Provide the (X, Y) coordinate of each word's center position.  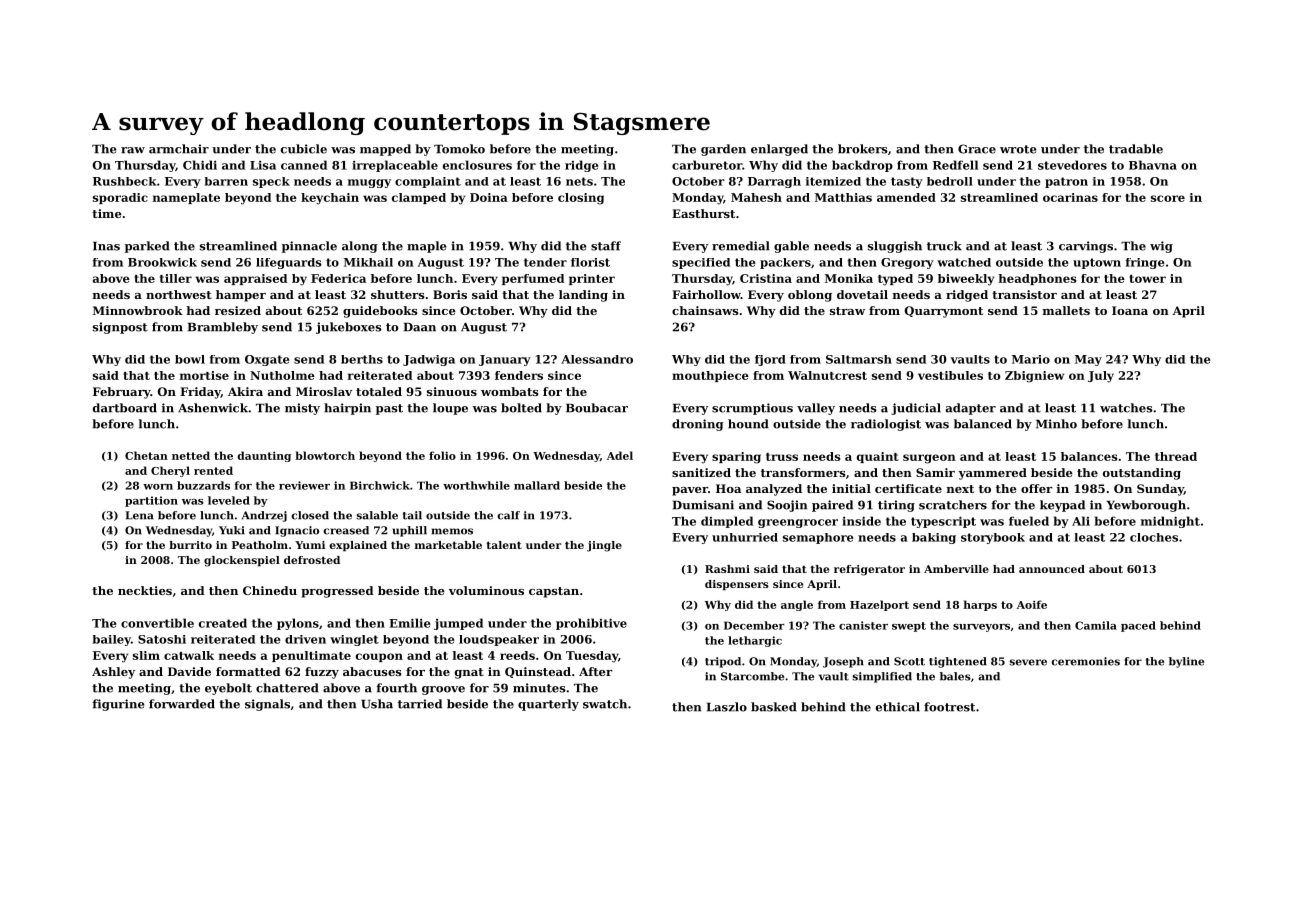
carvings (1086, 247)
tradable (1136, 149)
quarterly (548, 705)
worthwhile (476, 485)
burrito (190, 545)
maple (426, 247)
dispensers (737, 585)
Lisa (263, 165)
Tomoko (459, 149)
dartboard (125, 408)
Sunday (1160, 490)
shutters (398, 294)
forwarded (182, 704)
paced (1138, 626)
